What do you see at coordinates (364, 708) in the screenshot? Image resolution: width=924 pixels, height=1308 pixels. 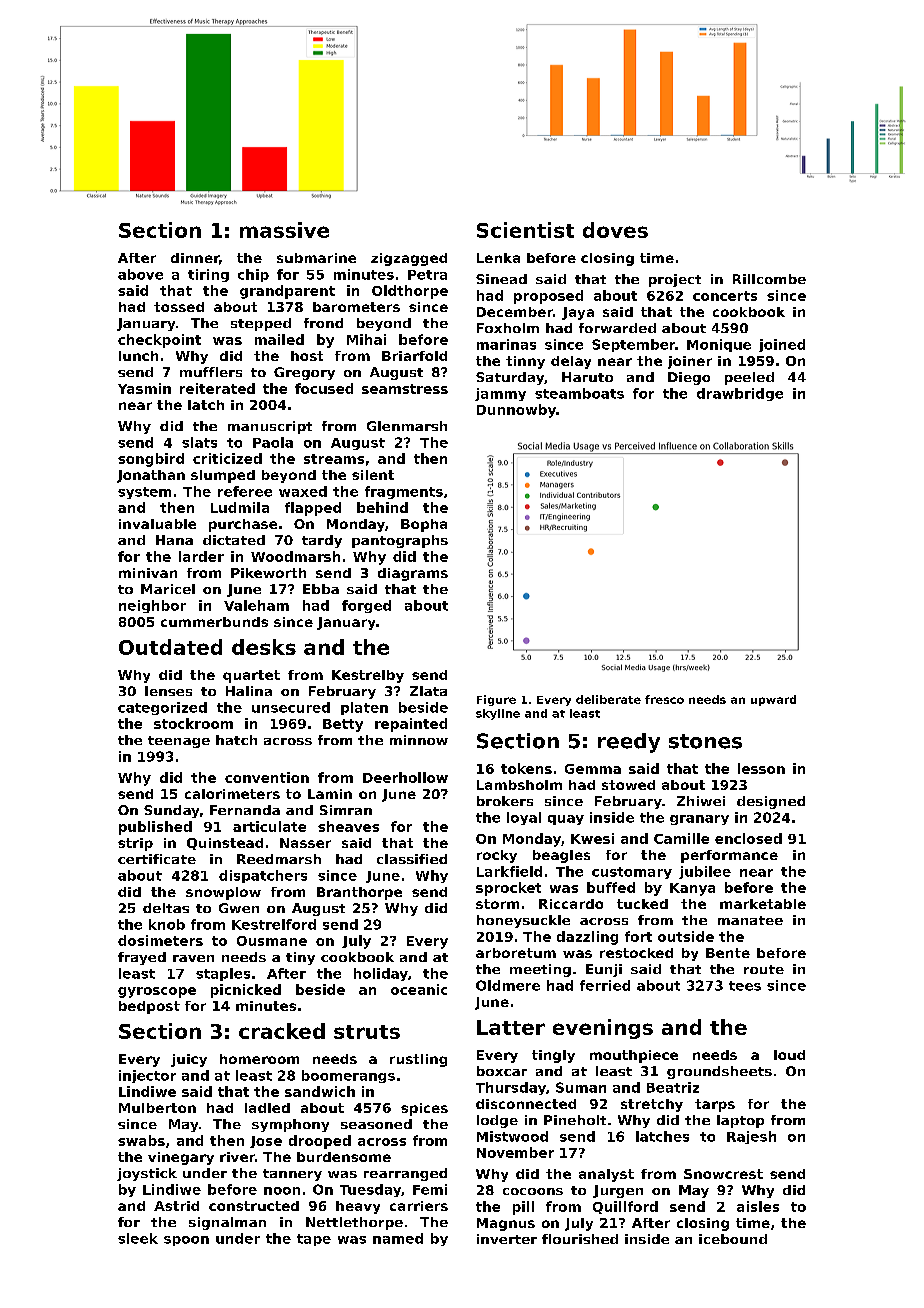 I see `platen` at bounding box center [364, 708].
